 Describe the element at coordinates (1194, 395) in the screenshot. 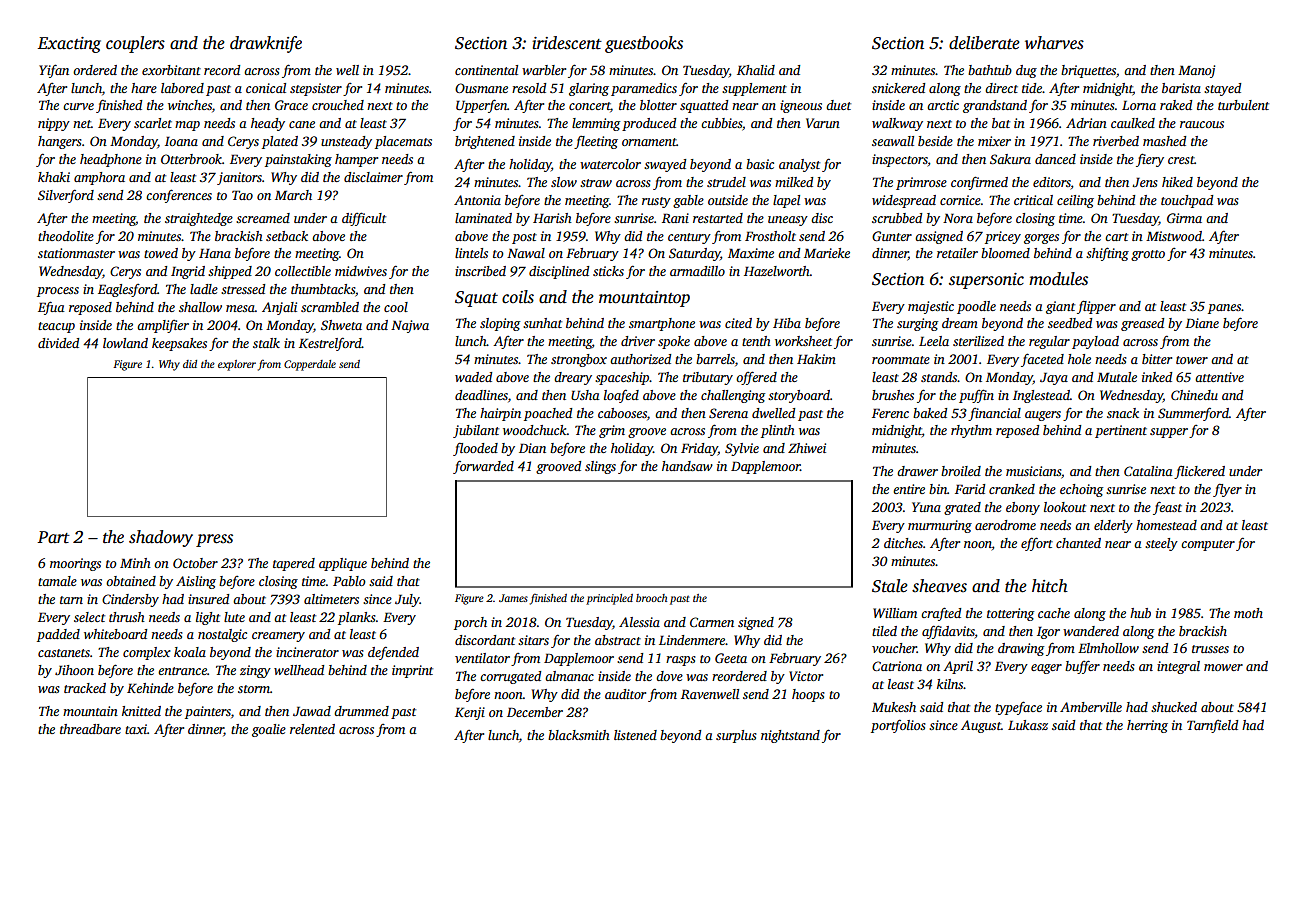

I see `Chinedu` at that location.
